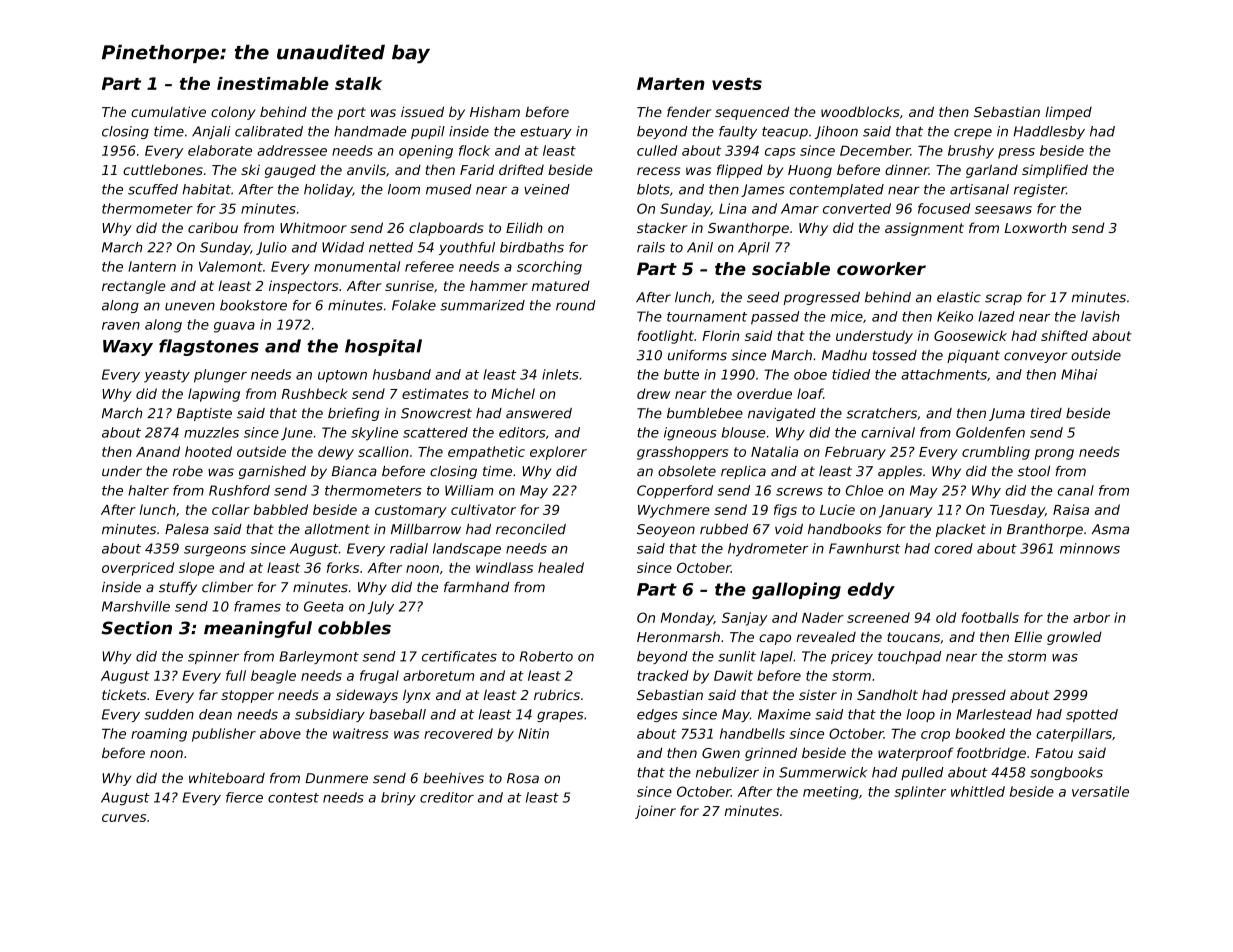  I want to click on hooted, so click(208, 451).
